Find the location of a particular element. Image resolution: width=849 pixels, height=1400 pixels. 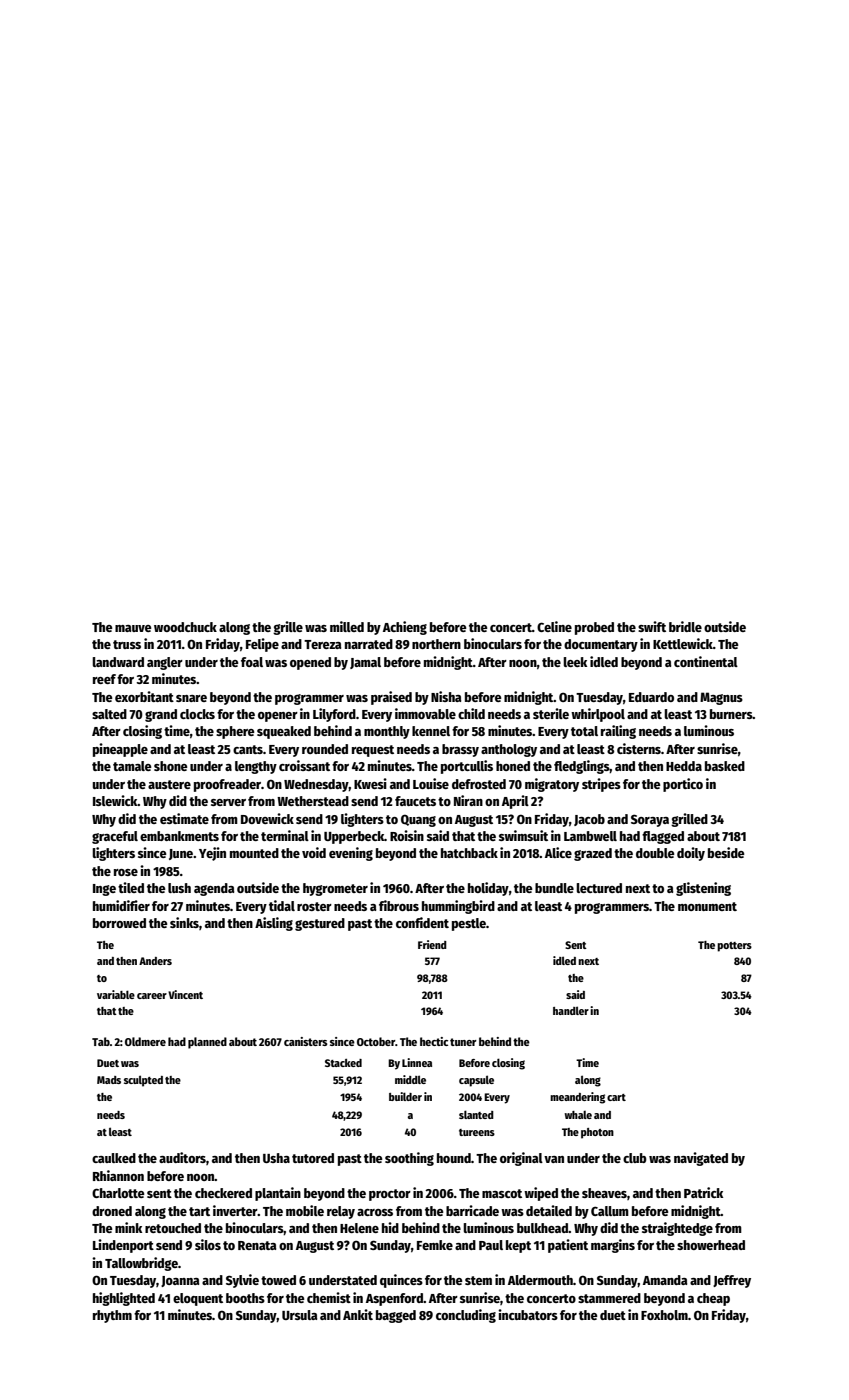

tidal is located at coordinates (282, 905).
